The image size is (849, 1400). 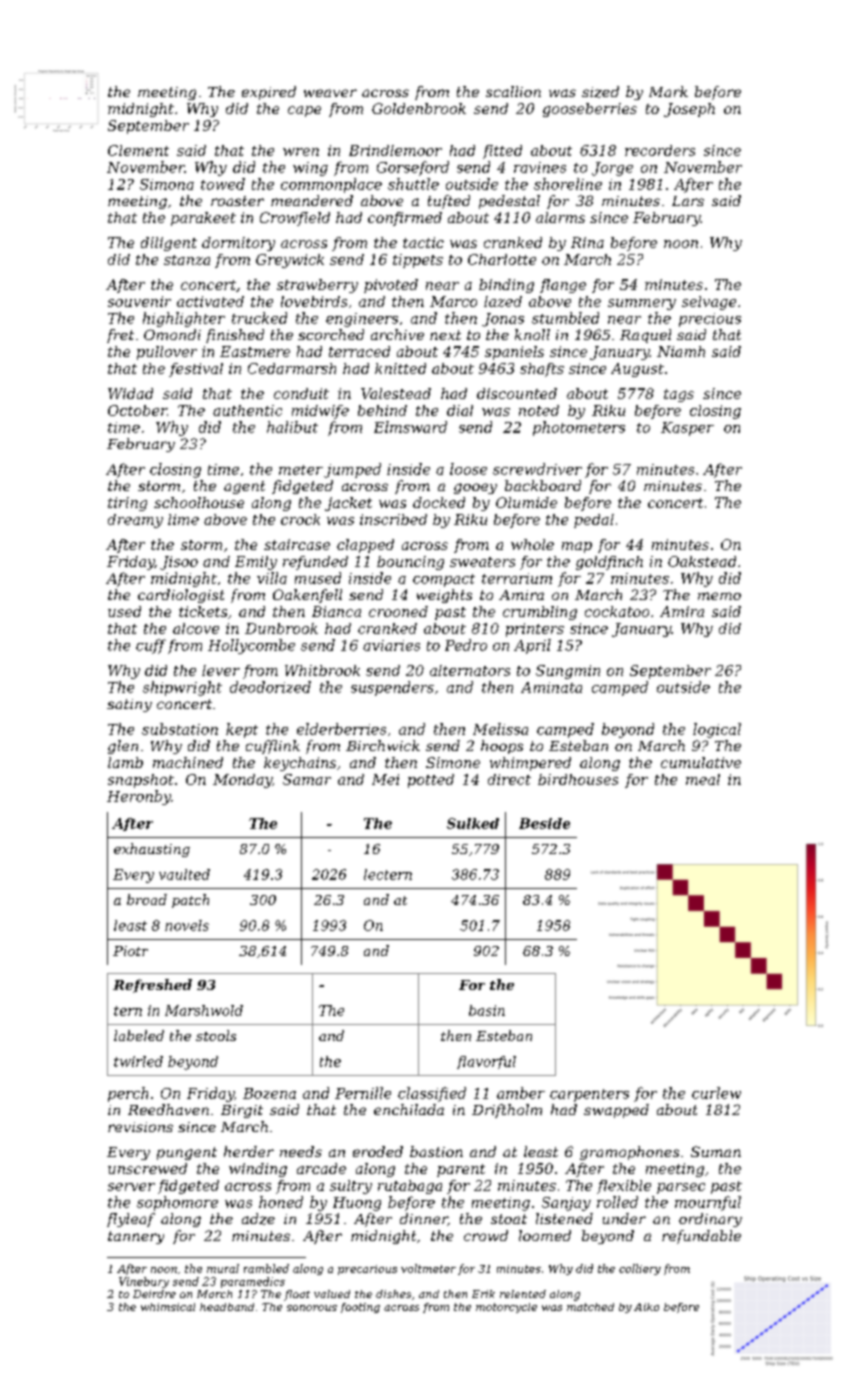 What do you see at coordinates (204, 1010) in the screenshot?
I see `Marshwold` at bounding box center [204, 1010].
